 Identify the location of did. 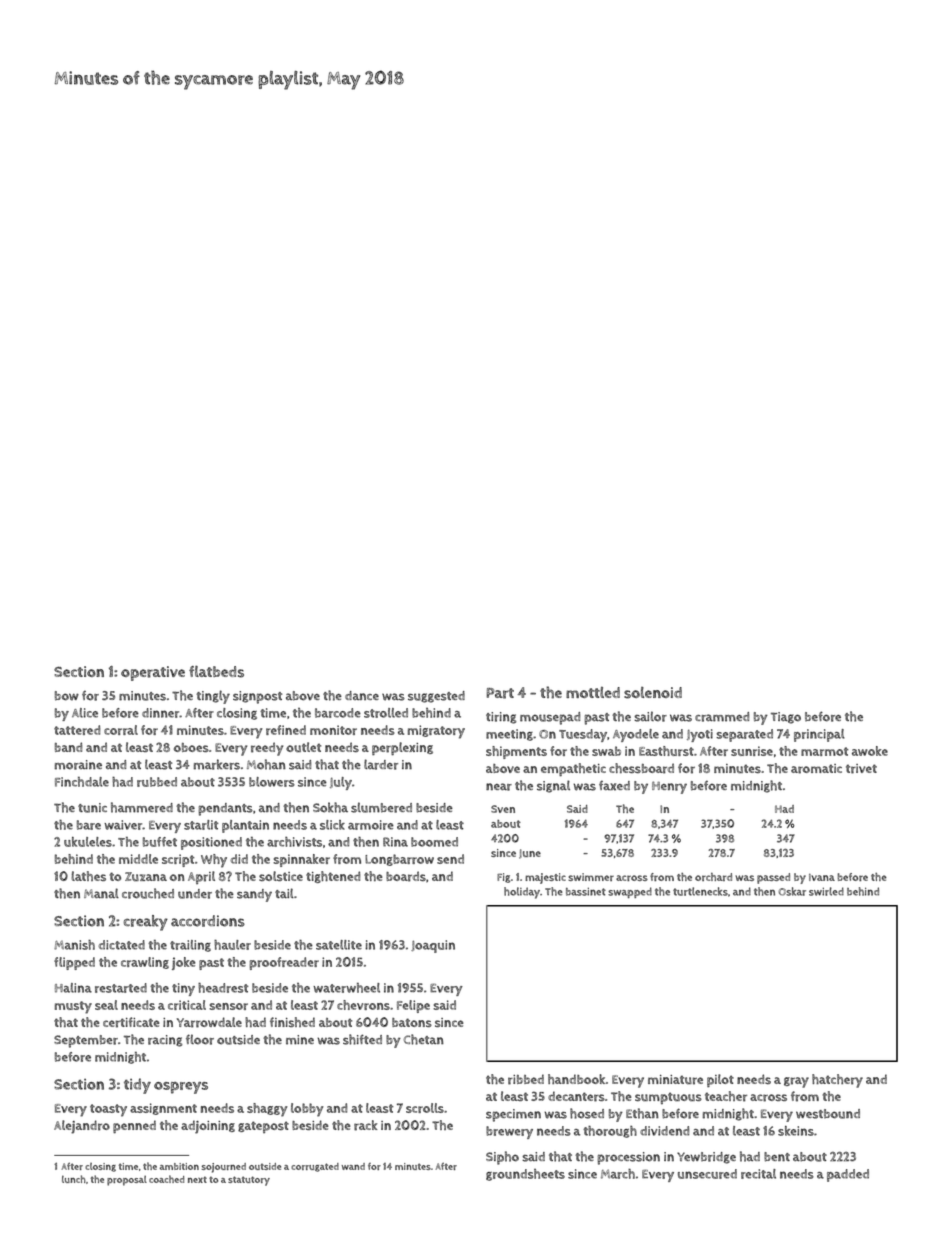
(239, 859).
